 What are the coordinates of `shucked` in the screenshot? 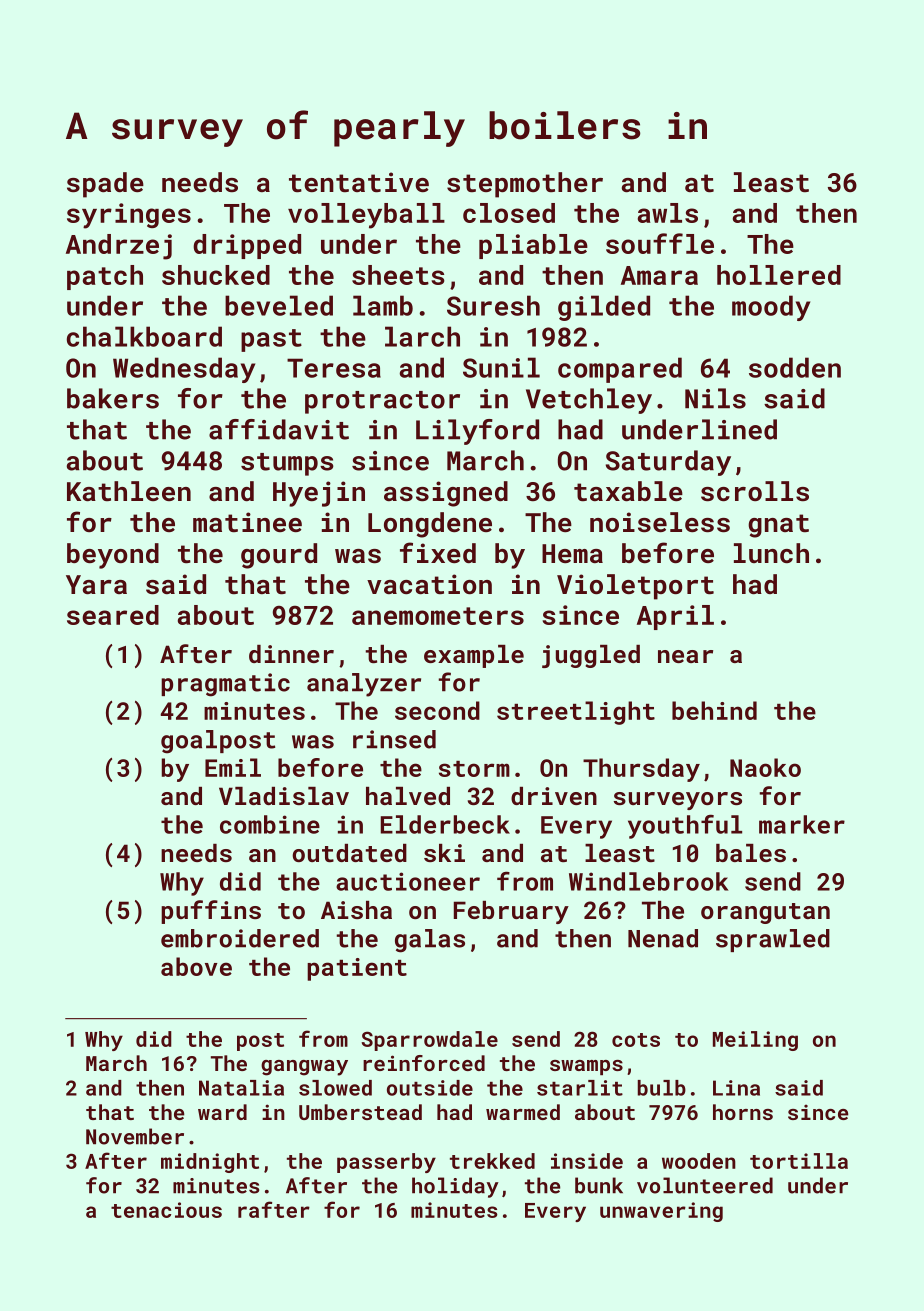 It's located at (216, 275).
